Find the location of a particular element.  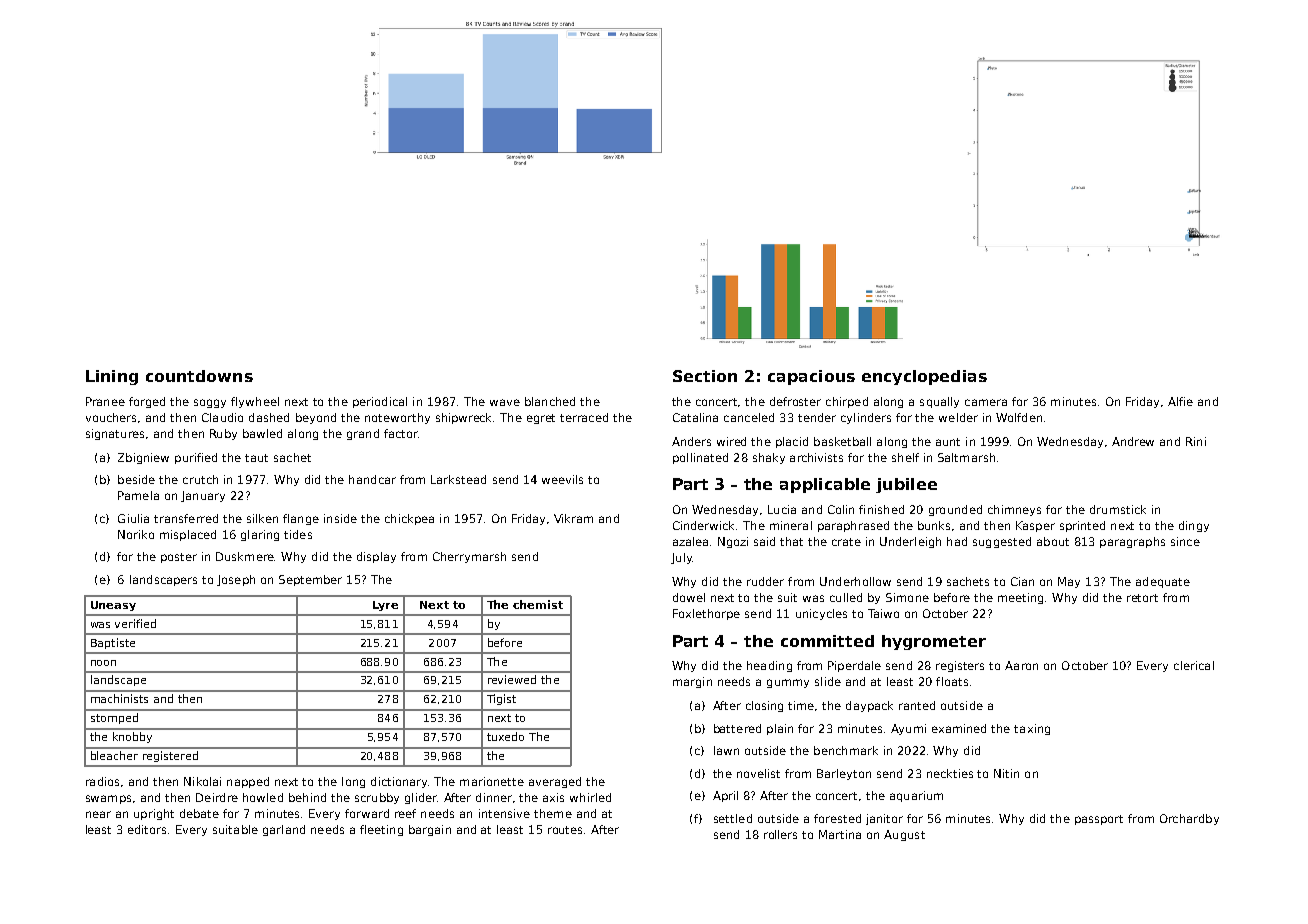

routes is located at coordinates (565, 830).
